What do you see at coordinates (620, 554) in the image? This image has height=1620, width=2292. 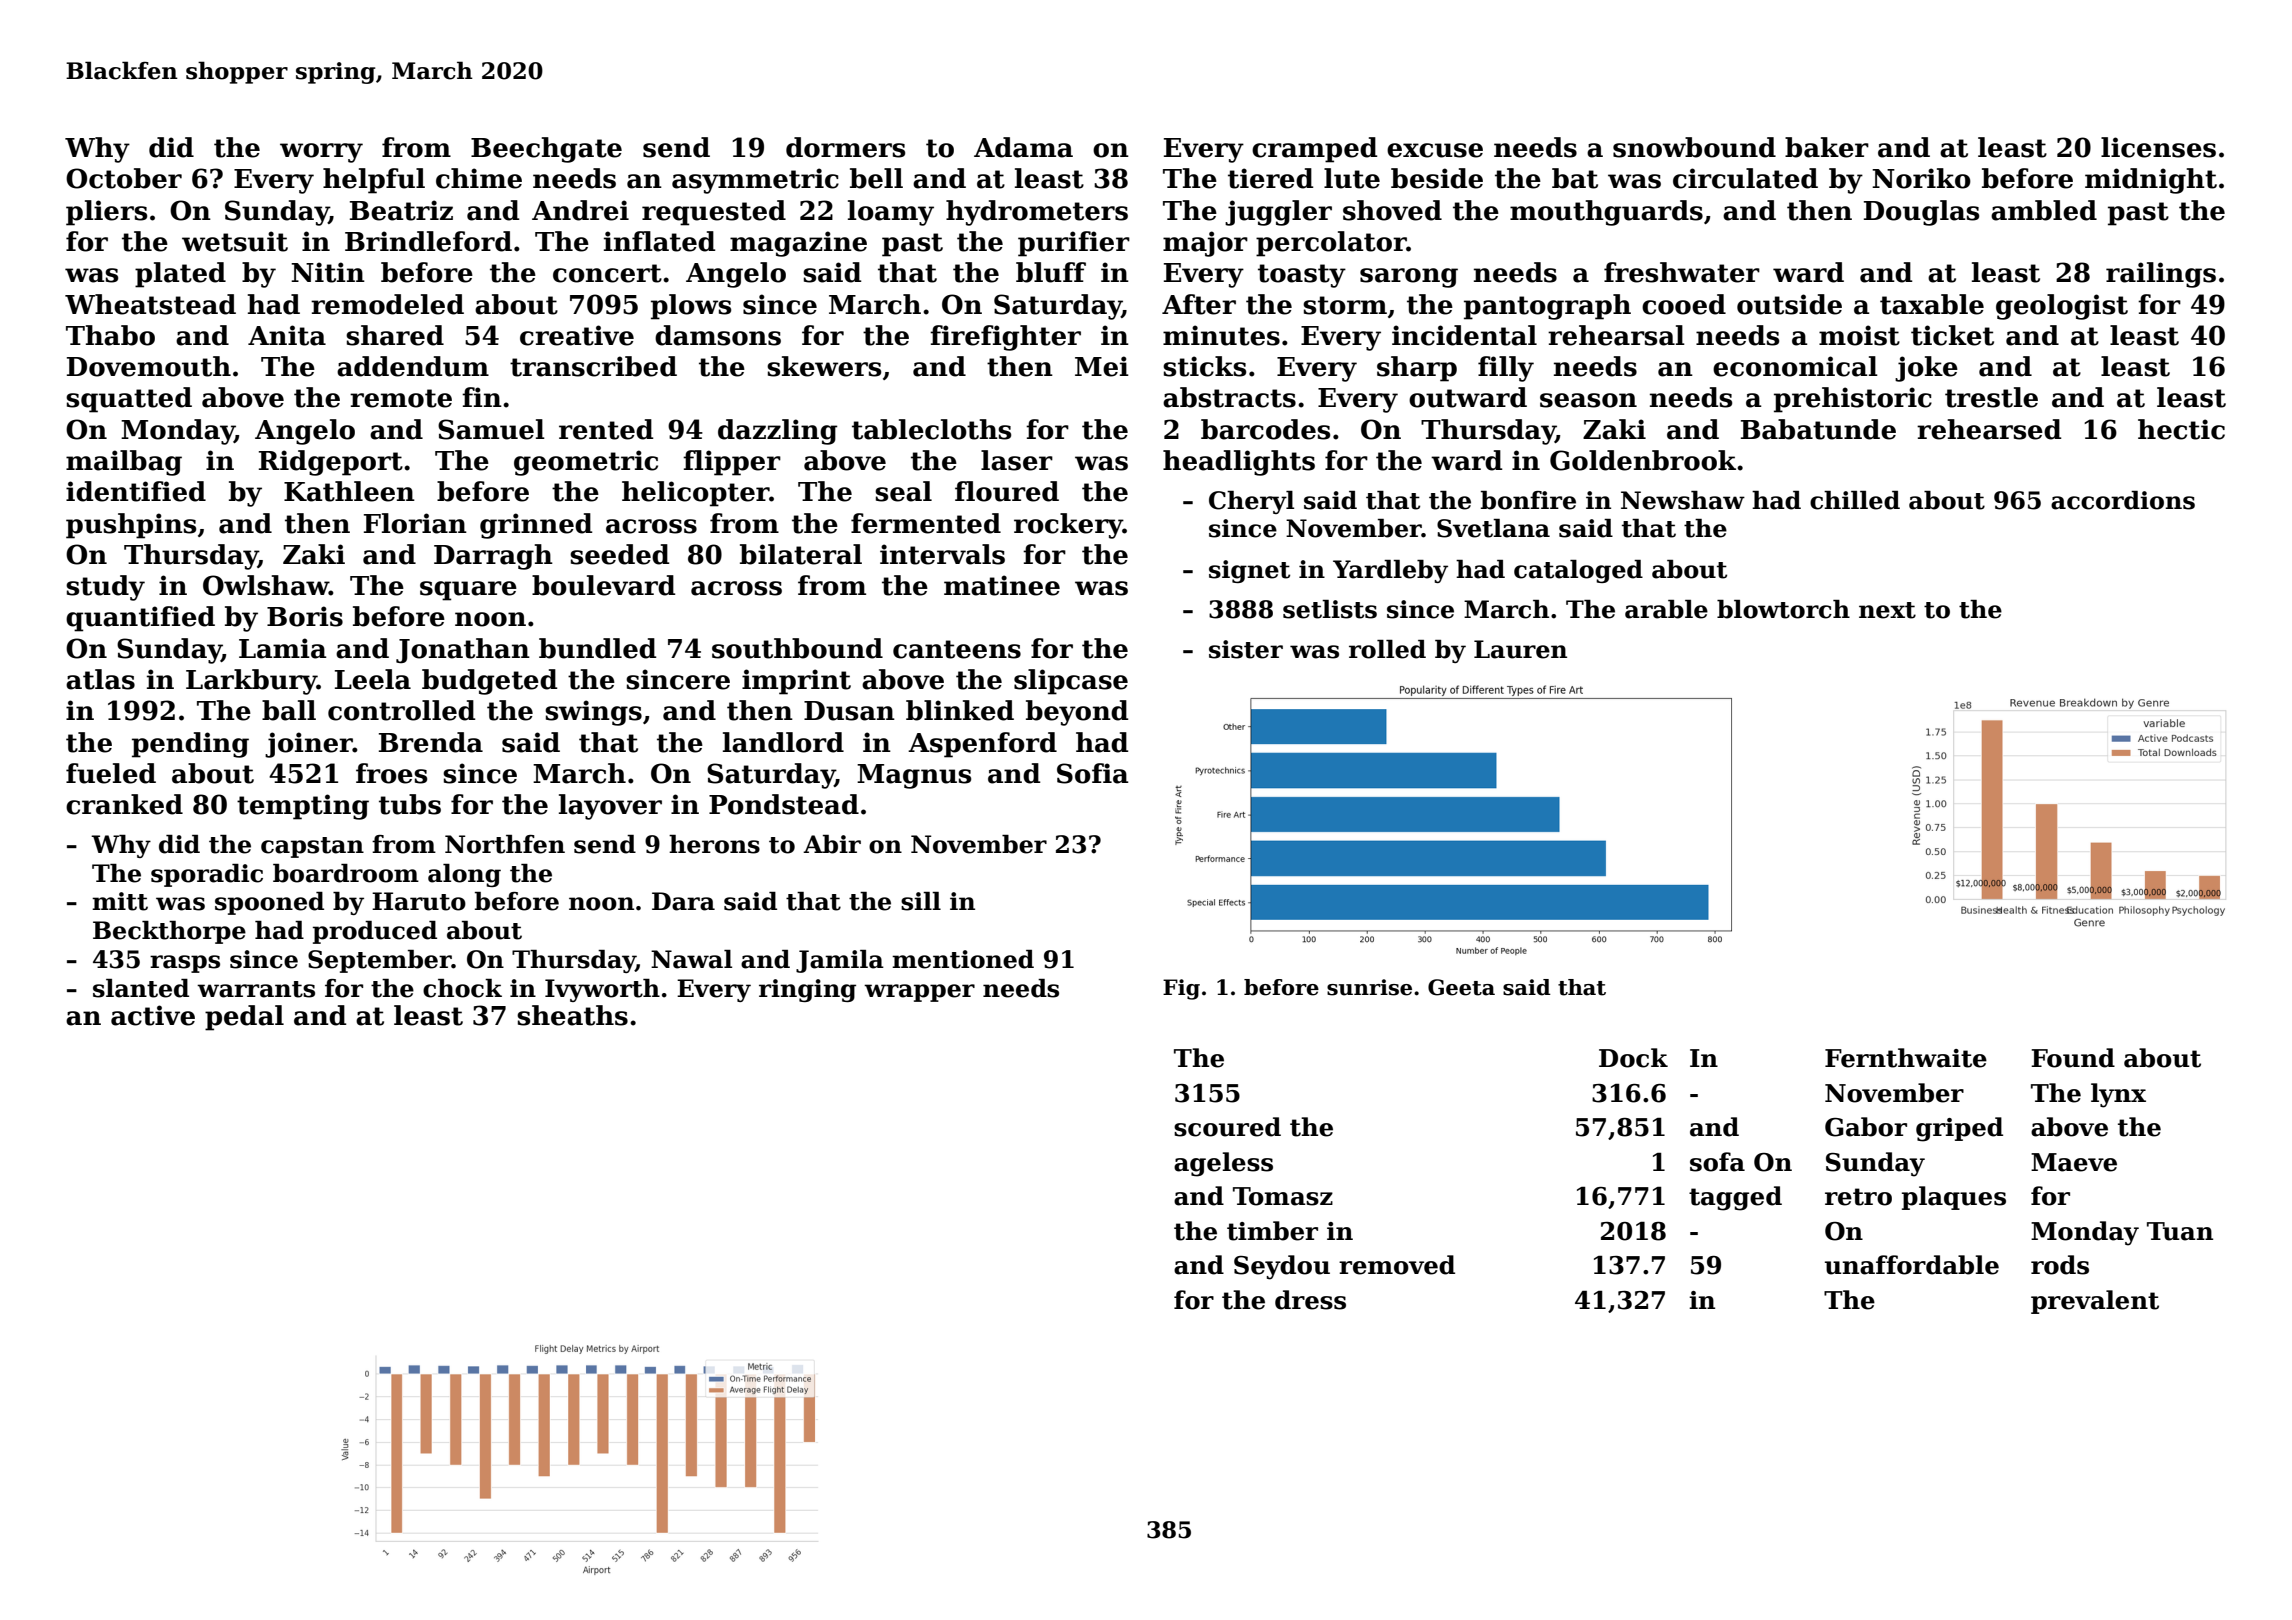 I see `seeded` at bounding box center [620, 554].
